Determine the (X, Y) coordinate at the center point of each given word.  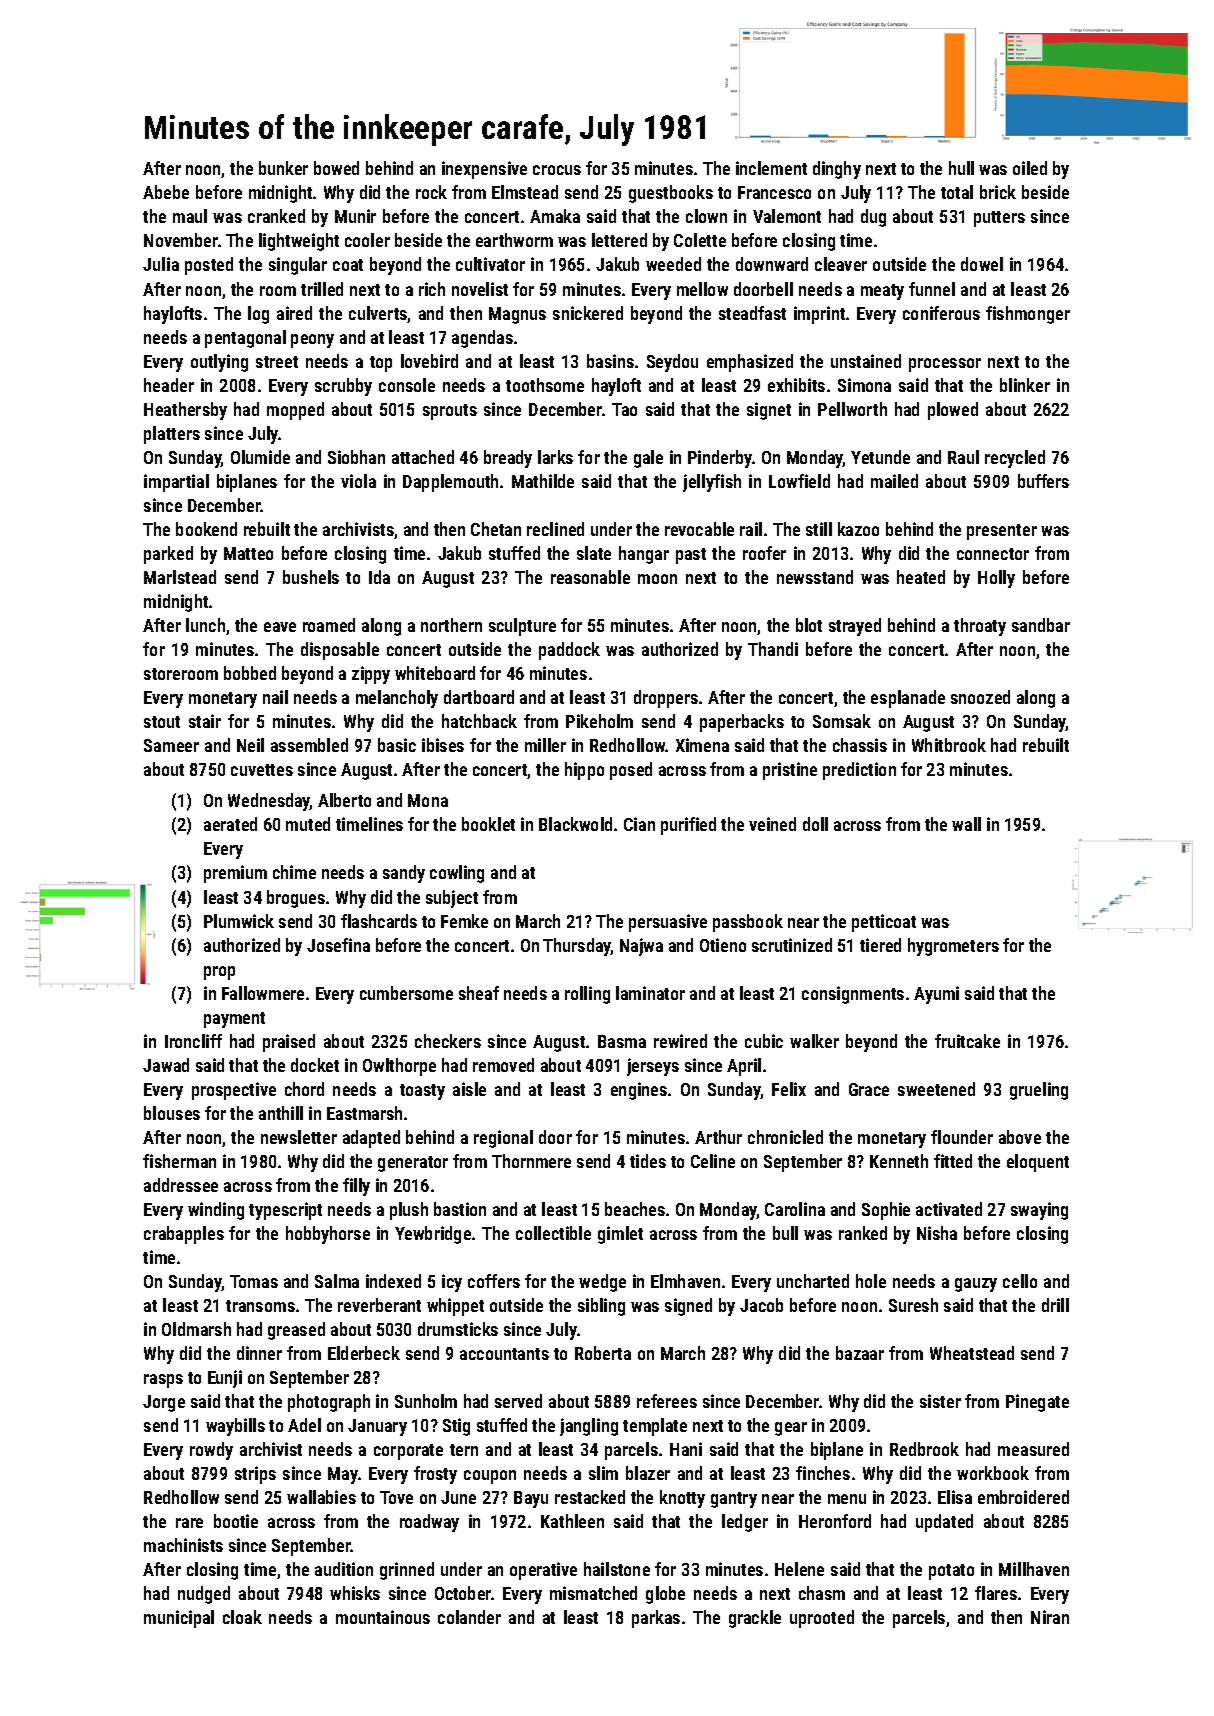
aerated (230, 824)
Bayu (531, 1499)
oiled (1030, 168)
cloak (242, 1617)
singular (298, 266)
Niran (1050, 1617)
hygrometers (953, 947)
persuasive (668, 923)
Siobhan (356, 457)
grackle (755, 1619)
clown (706, 216)
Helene (799, 1569)
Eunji (225, 1379)
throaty (980, 627)
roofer (764, 553)
